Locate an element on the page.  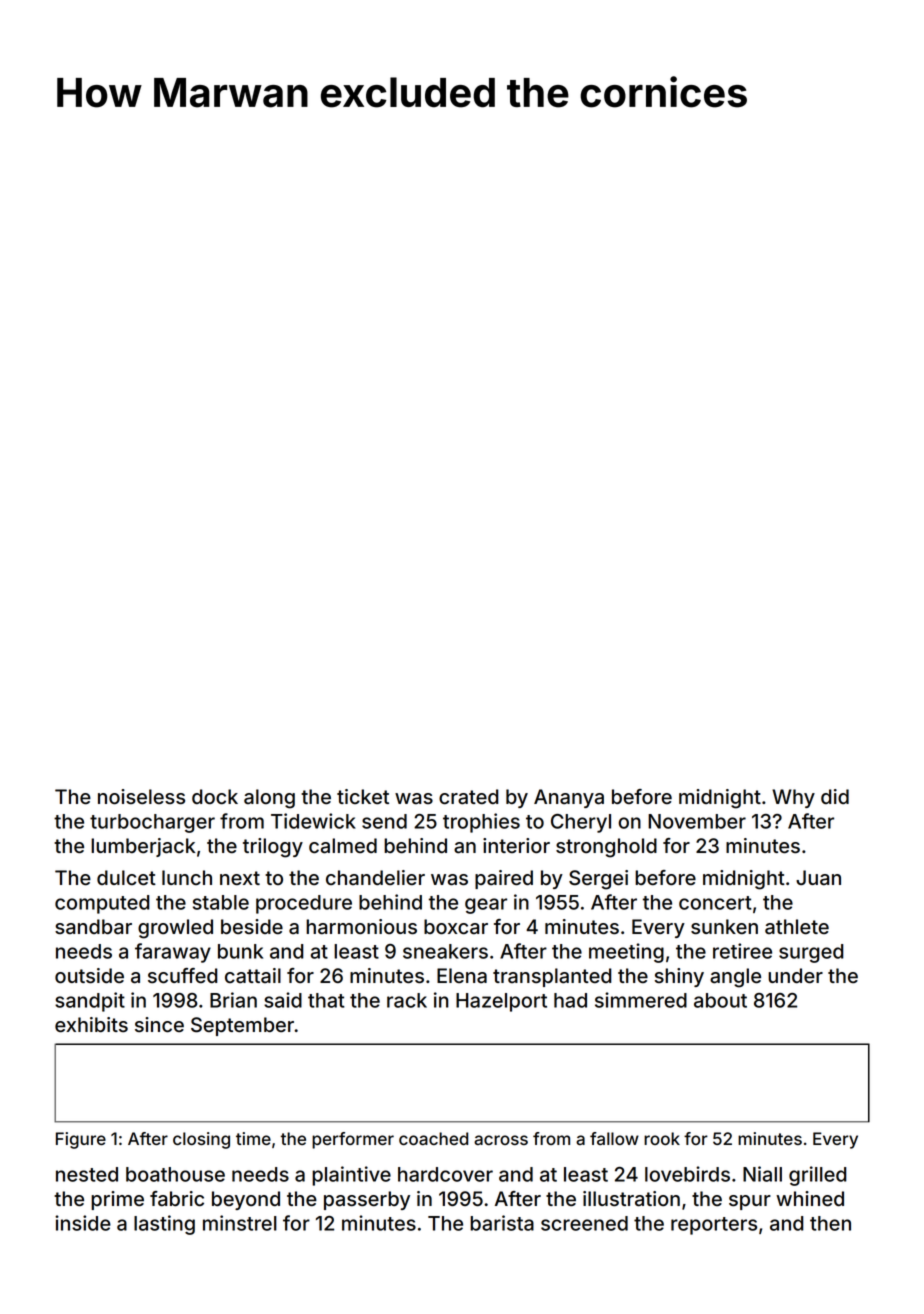
prime is located at coordinates (117, 1200).
